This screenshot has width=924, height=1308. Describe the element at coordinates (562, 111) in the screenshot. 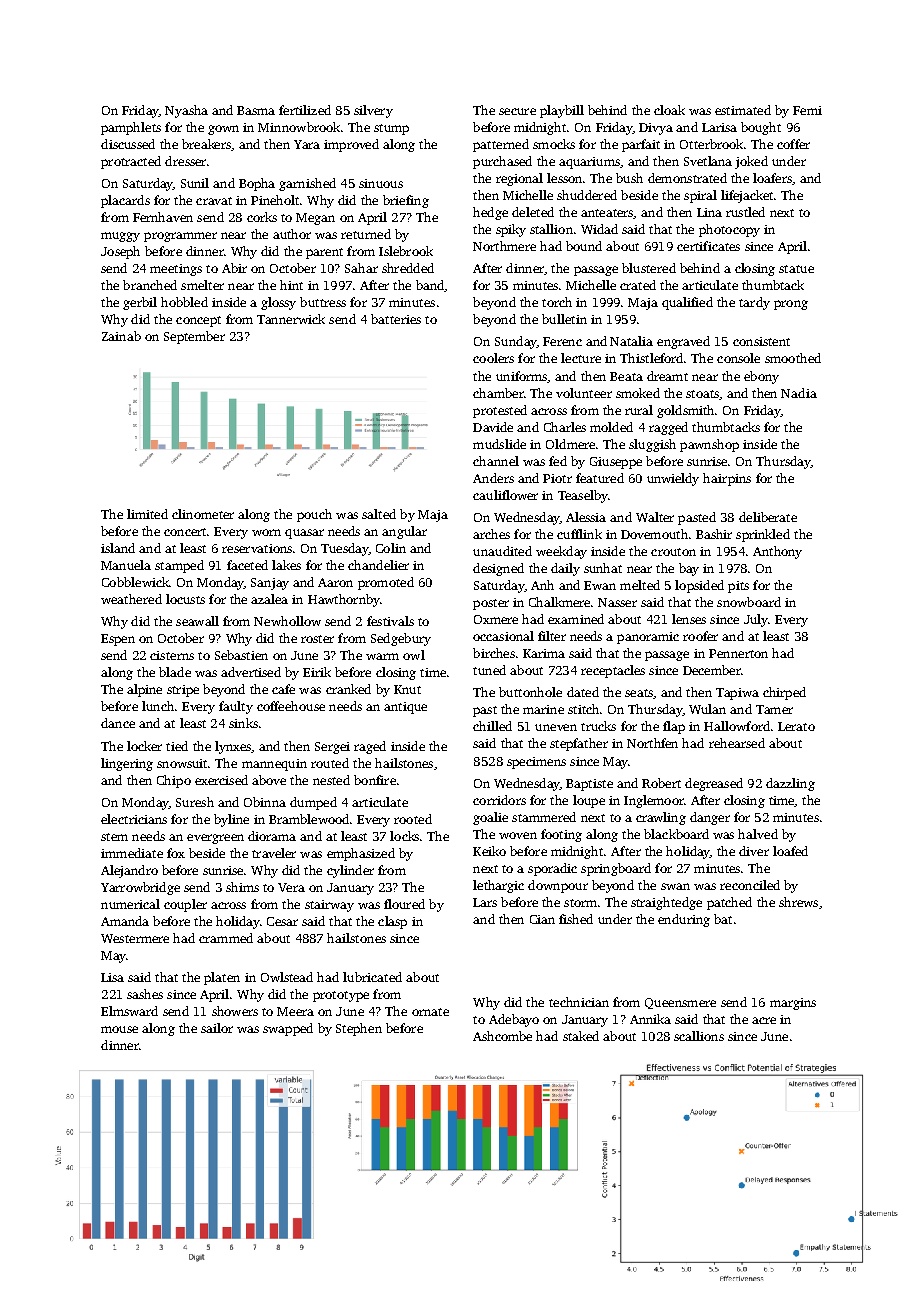

I see `playbill` at that location.
